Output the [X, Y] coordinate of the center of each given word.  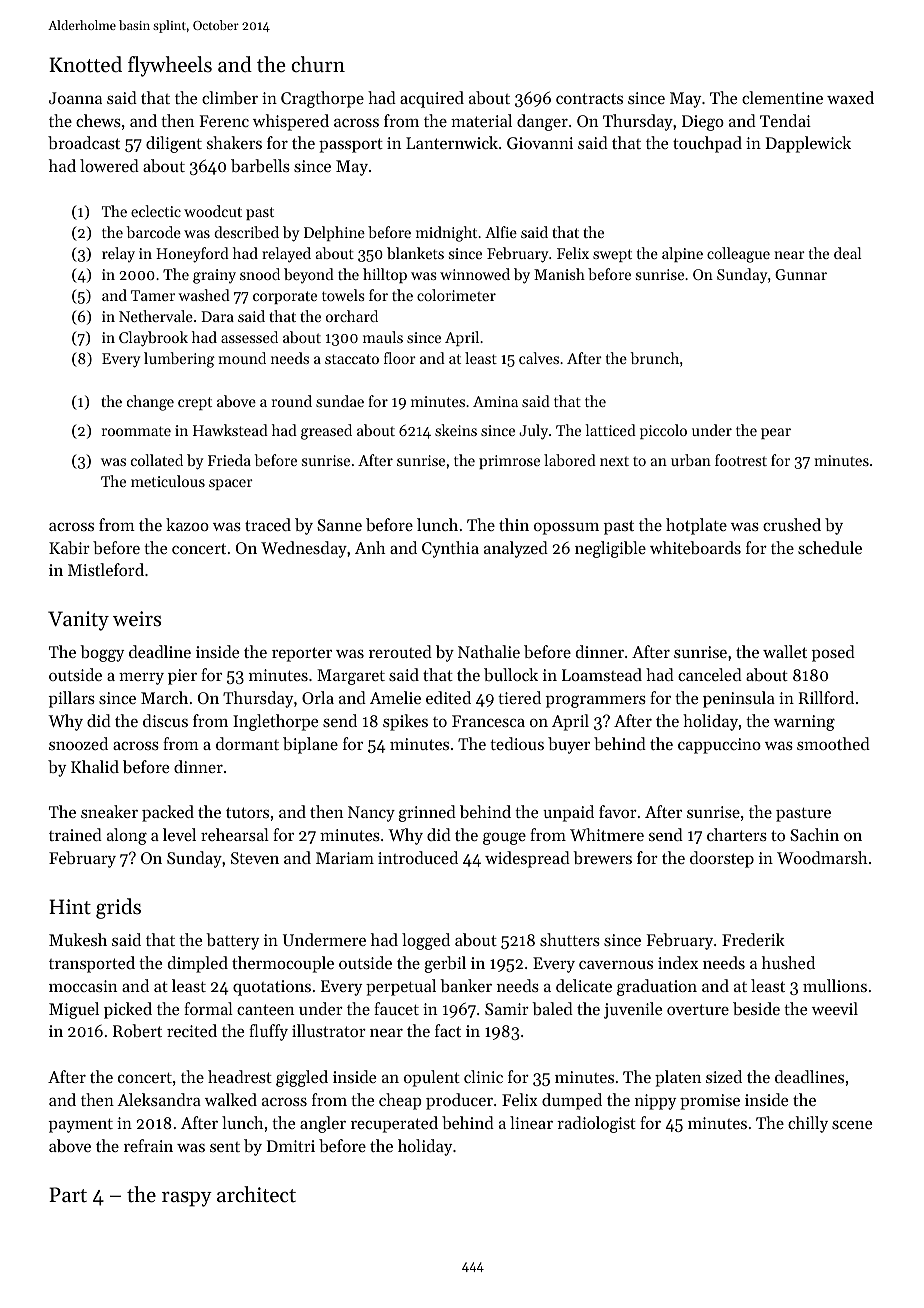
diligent [174, 144]
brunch [654, 358]
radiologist [596, 1124]
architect [256, 1194]
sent [225, 1147]
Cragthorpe [322, 99]
